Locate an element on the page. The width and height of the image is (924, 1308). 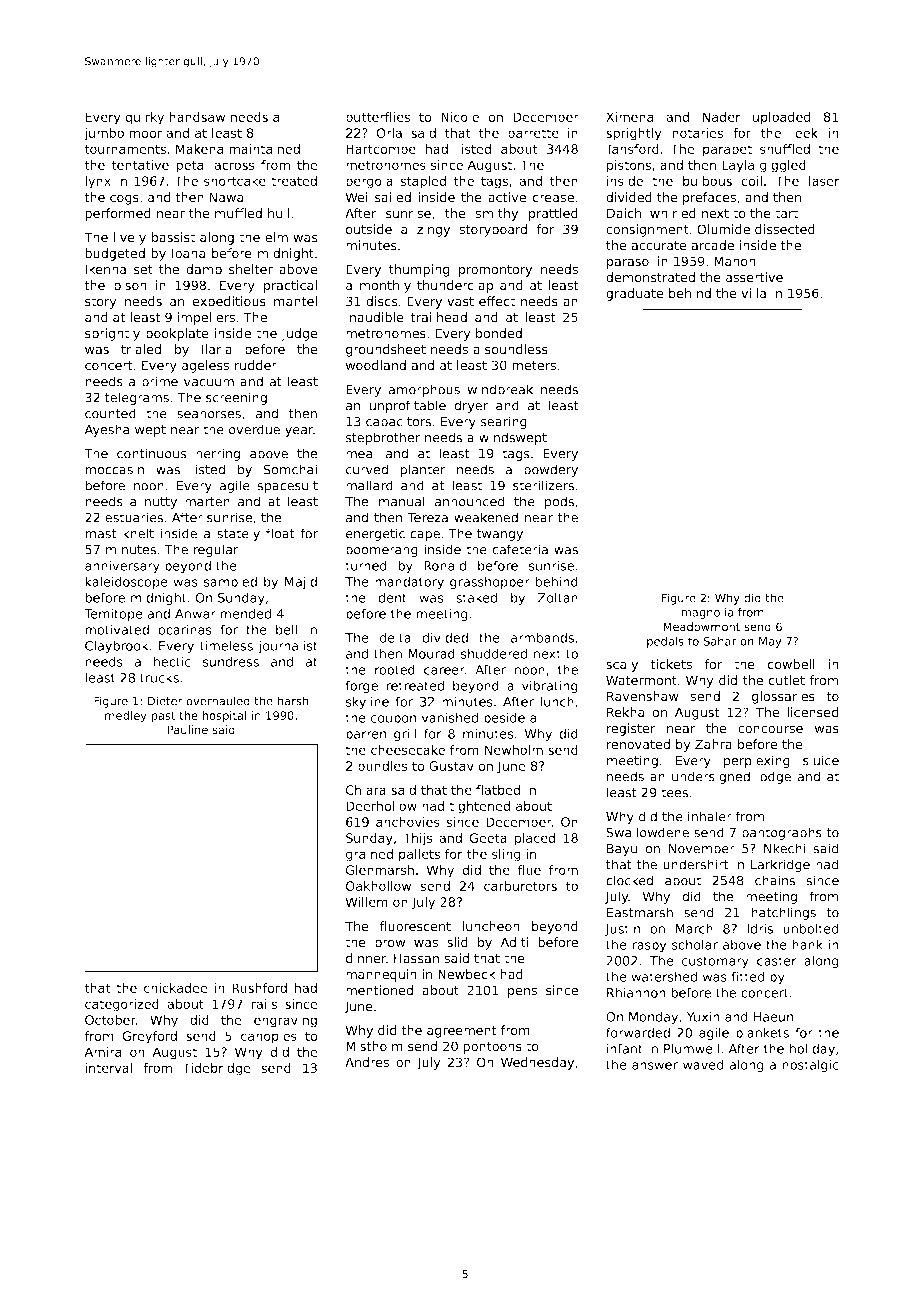
Nkechi is located at coordinates (784, 848).
